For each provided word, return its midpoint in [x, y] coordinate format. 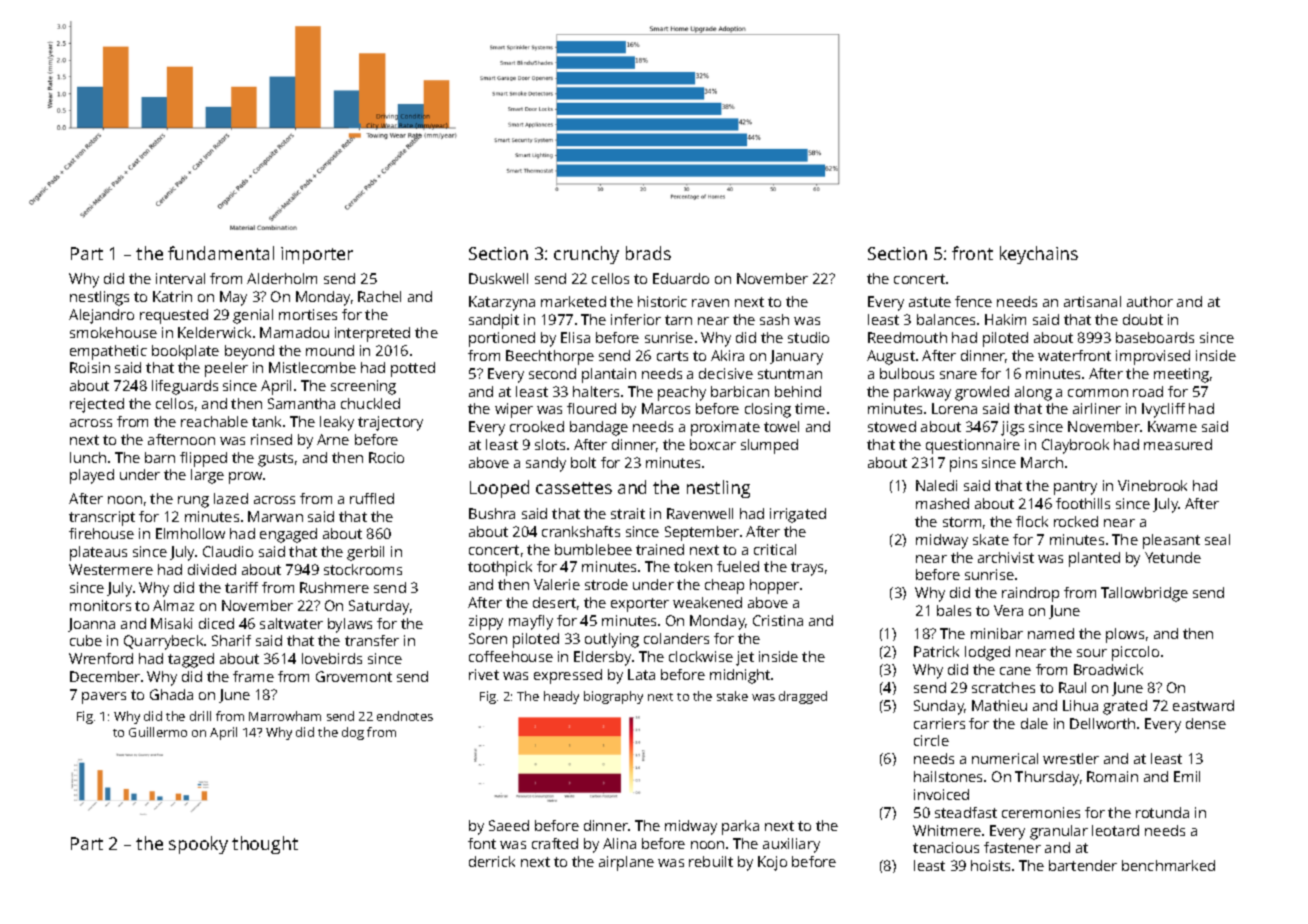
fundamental [221, 253]
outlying [612, 640]
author [1150, 301]
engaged [288, 535]
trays [807, 569]
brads [648, 253]
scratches [1003, 687]
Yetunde [1173, 557]
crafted [555, 843]
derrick [492, 861]
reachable [214, 421]
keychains [1039, 255]
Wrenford [101, 658]
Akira [727, 355]
